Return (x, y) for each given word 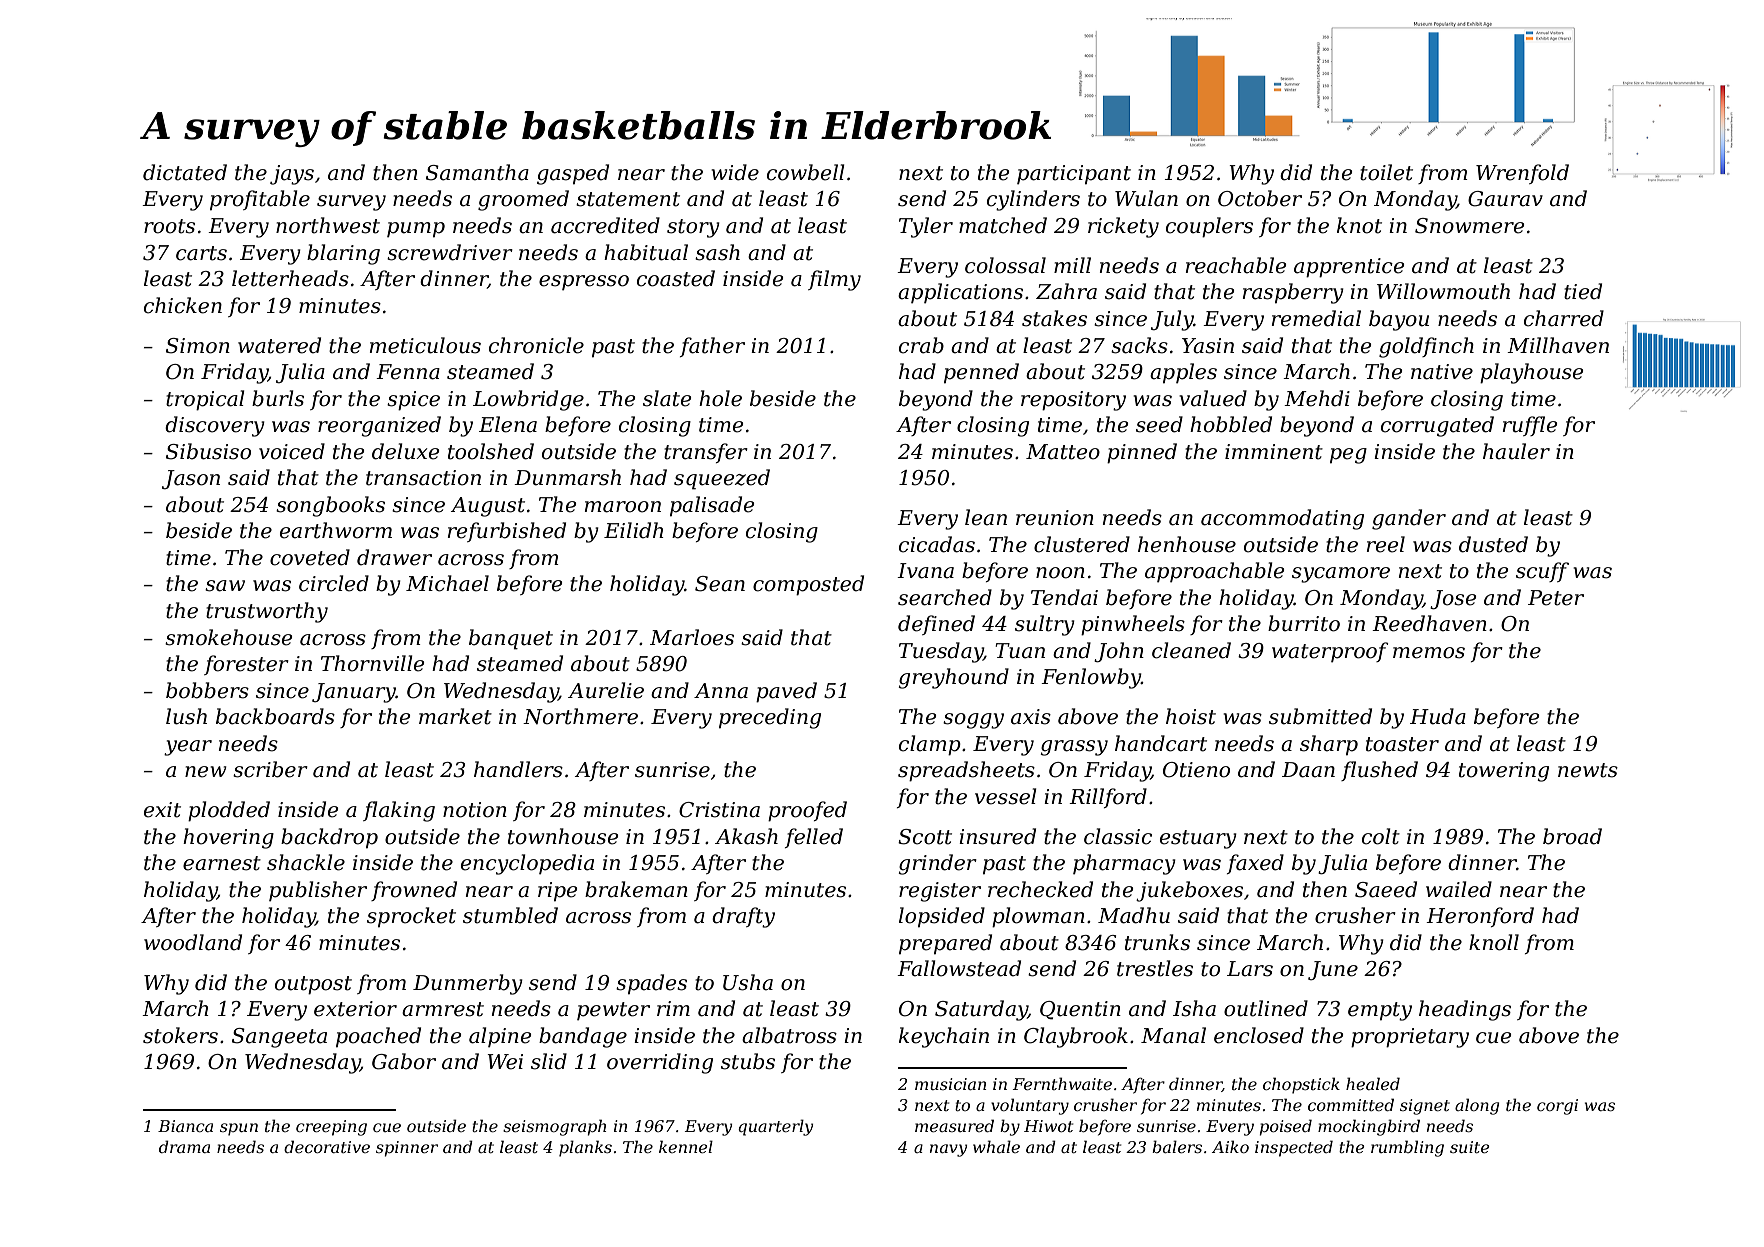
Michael (447, 583)
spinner (407, 1149)
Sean (720, 584)
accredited (605, 225)
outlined (1266, 1008)
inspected (1294, 1148)
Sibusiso (208, 451)
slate (667, 398)
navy (948, 1150)
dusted (1493, 544)
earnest (222, 863)
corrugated (1437, 426)
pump (416, 230)
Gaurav (1505, 199)
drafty (743, 917)
